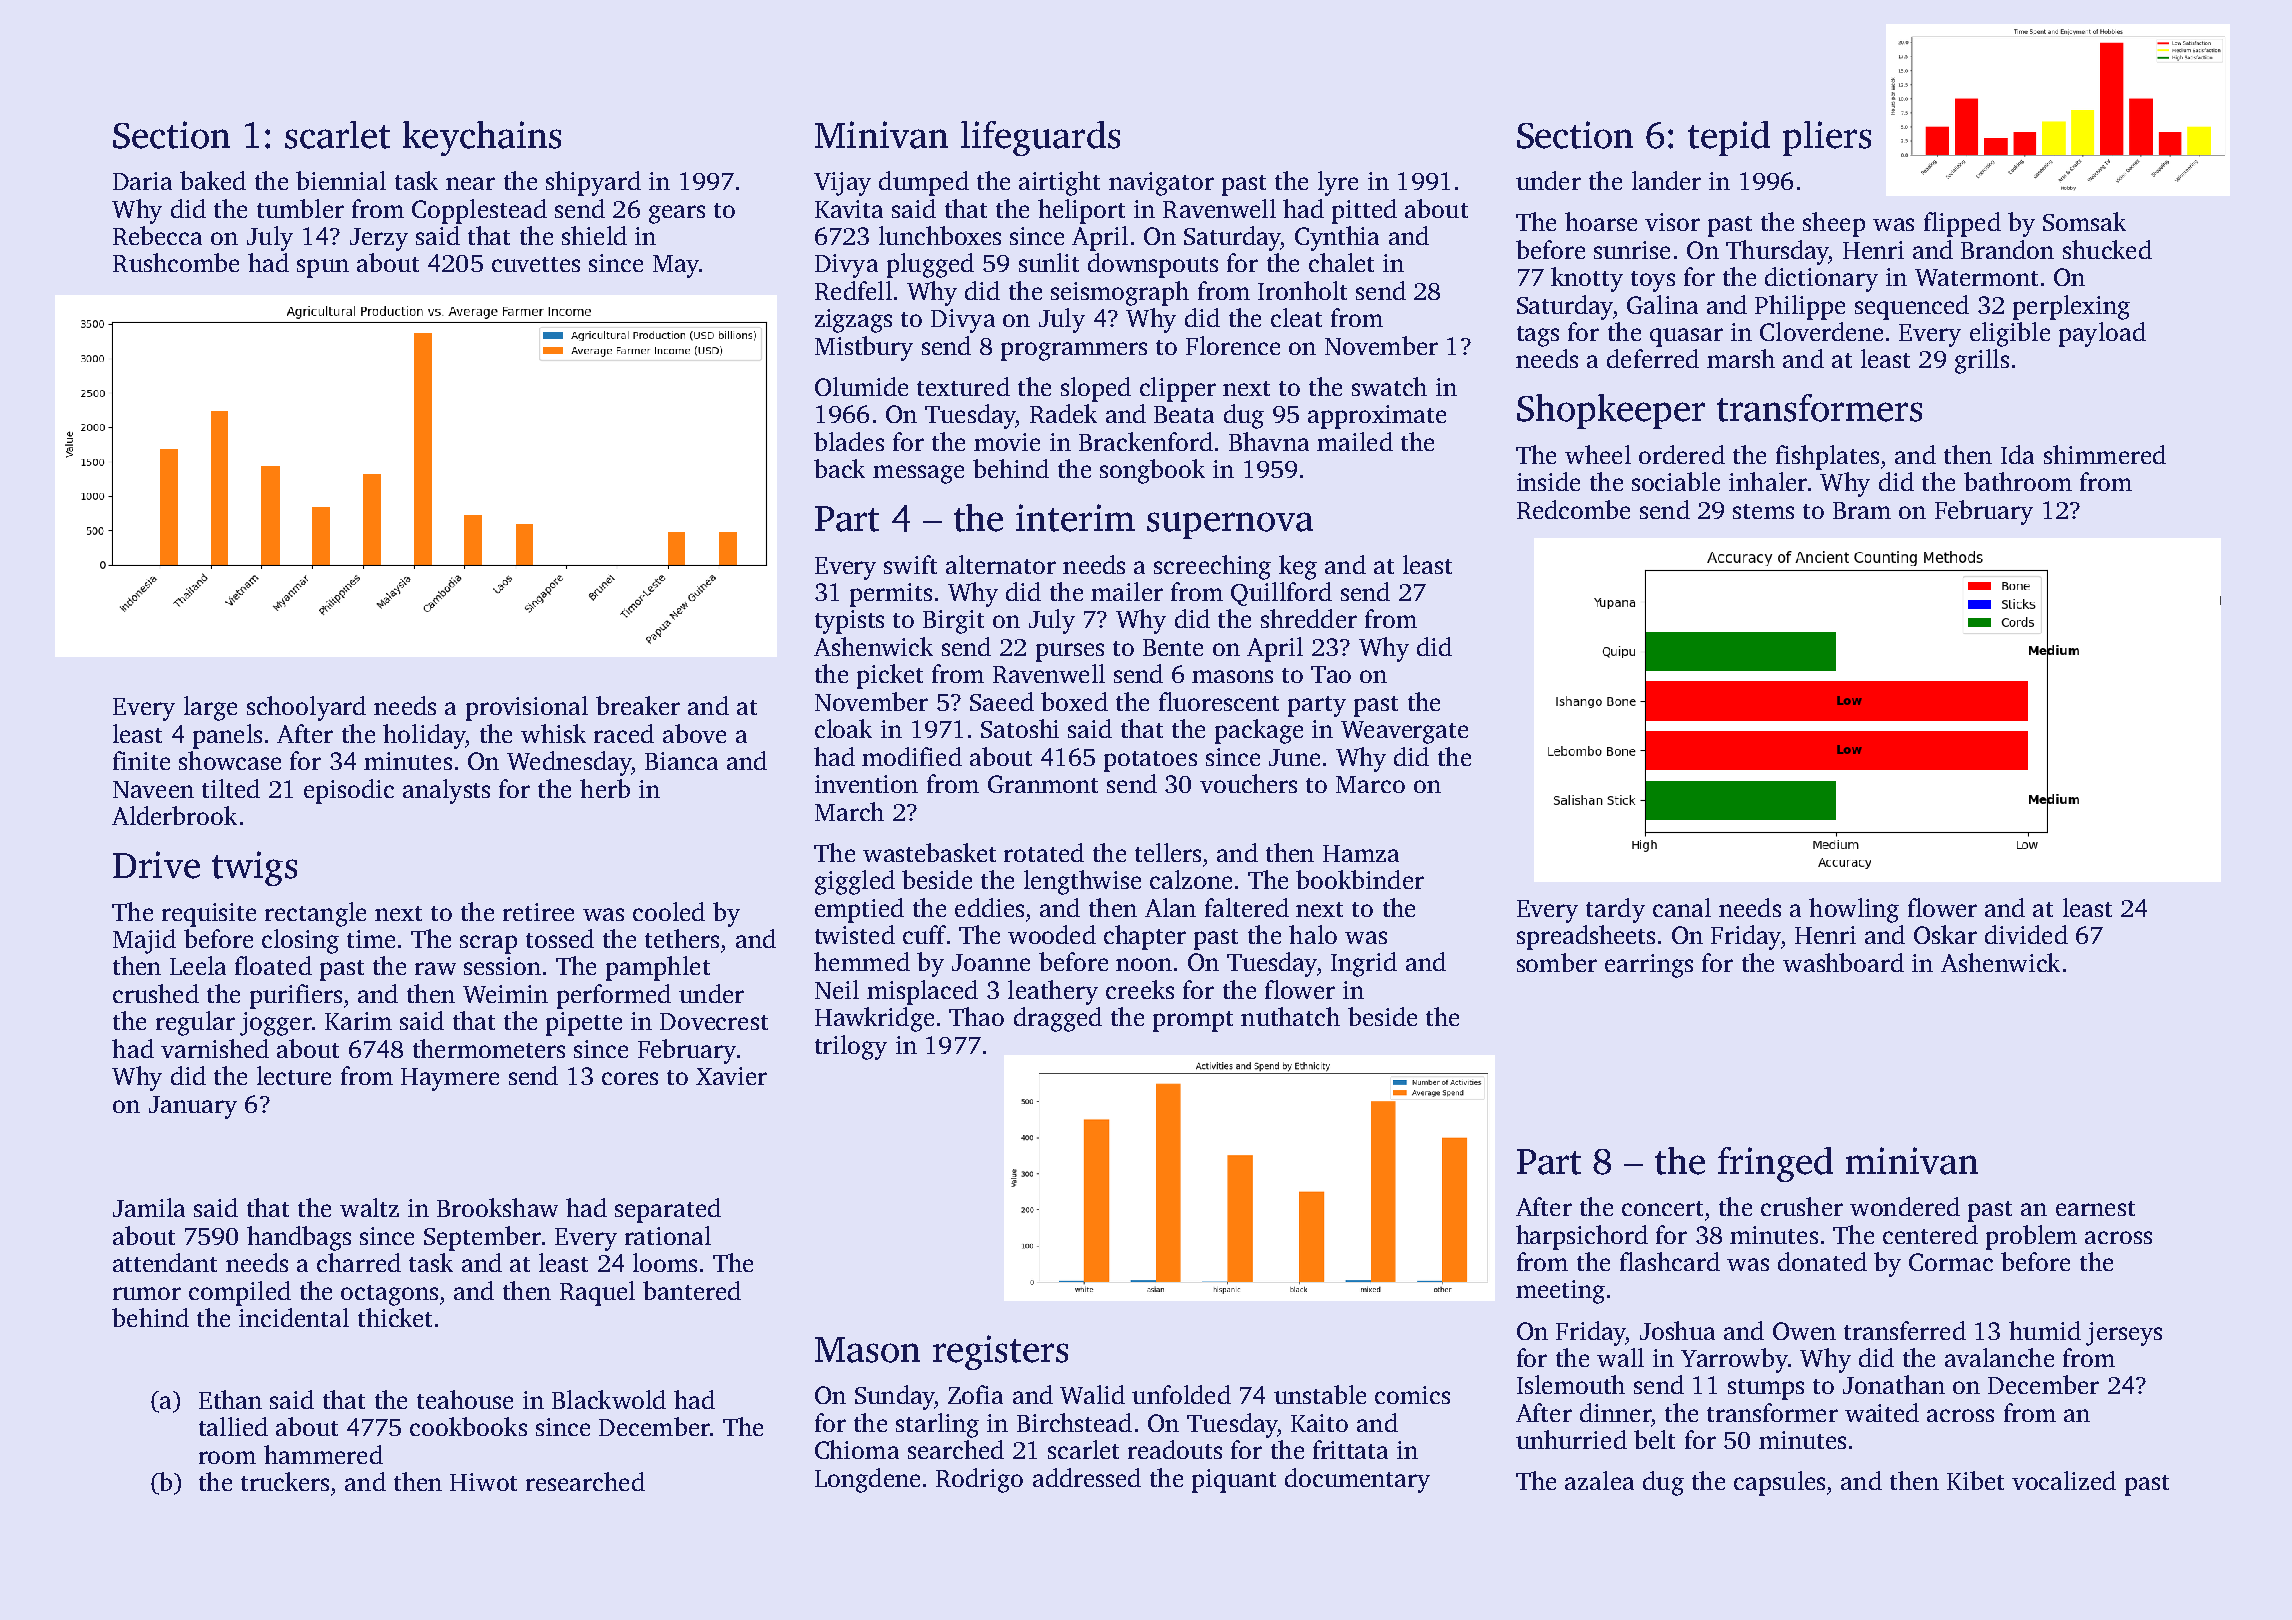 The width and height of the document is (2292, 1620). What do you see at coordinates (147, 1293) in the document?
I see `rumor` at bounding box center [147, 1293].
